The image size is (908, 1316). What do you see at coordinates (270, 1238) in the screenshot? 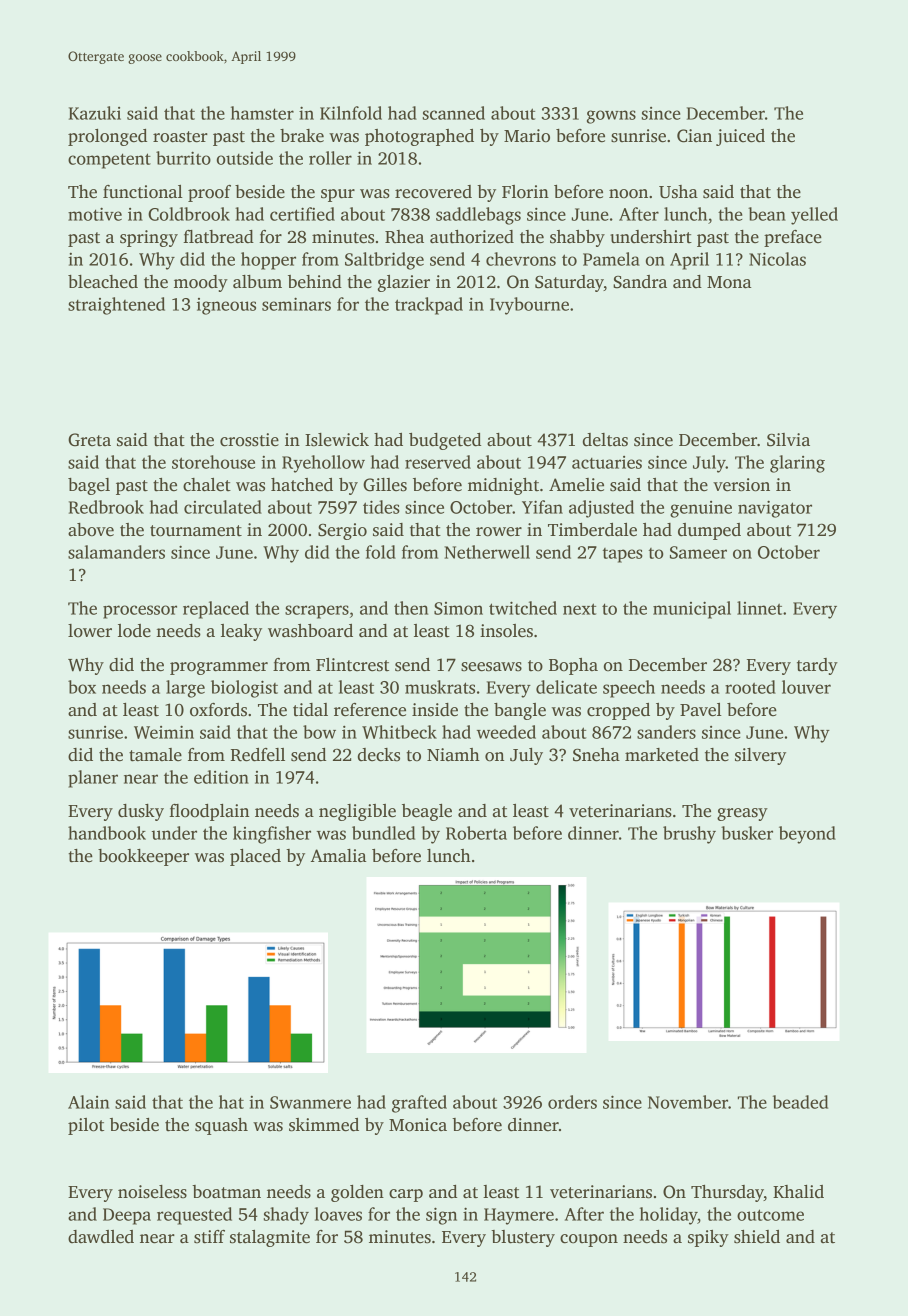
I see `stalagmite` at bounding box center [270, 1238].
